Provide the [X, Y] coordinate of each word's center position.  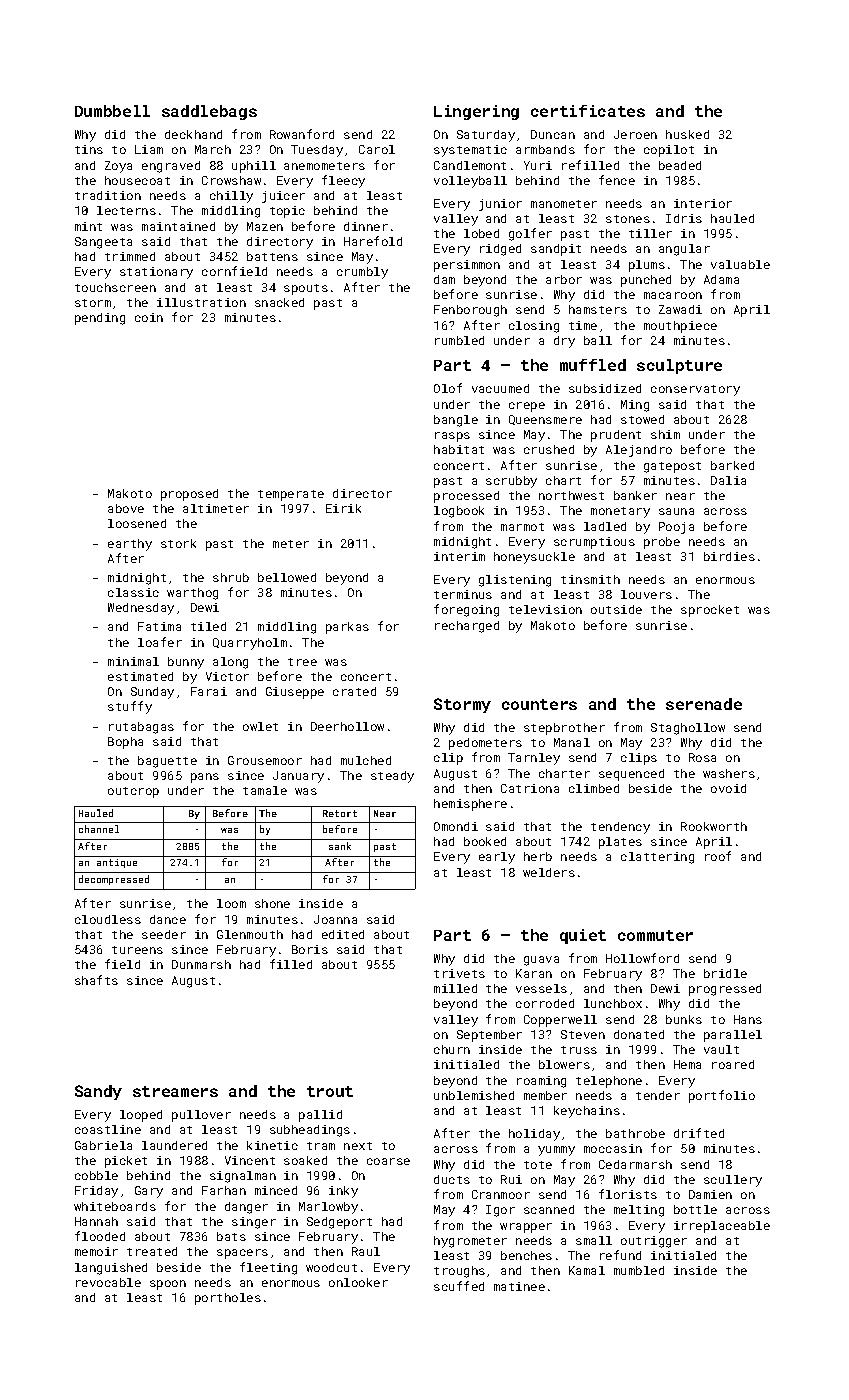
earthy [130, 545]
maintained [178, 226]
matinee [519, 1286]
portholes [228, 1299]
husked [687, 134]
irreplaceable [722, 1227]
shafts [96, 980]
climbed [594, 788]
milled [455, 988]
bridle [725, 973]
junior [500, 205]
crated [354, 691]
